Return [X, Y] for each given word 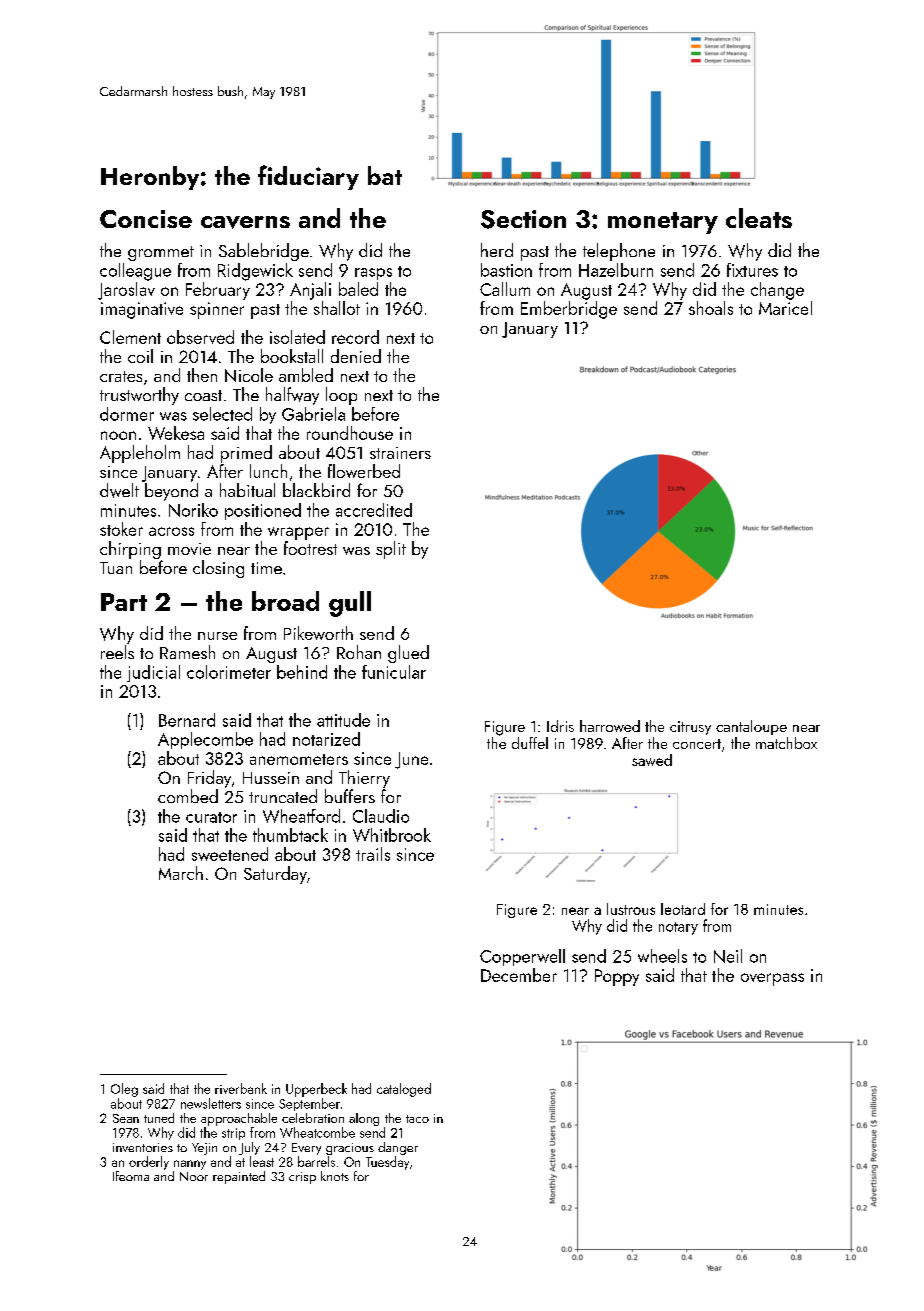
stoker [121, 529]
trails [373, 854]
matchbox [786, 743]
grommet [161, 253]
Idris [560, 726]
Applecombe [205, 740]
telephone [619, 252]
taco [417, 1119]
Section [523, 219]
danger [398, 1148]
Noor [194, 1176]
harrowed [610, 726]
